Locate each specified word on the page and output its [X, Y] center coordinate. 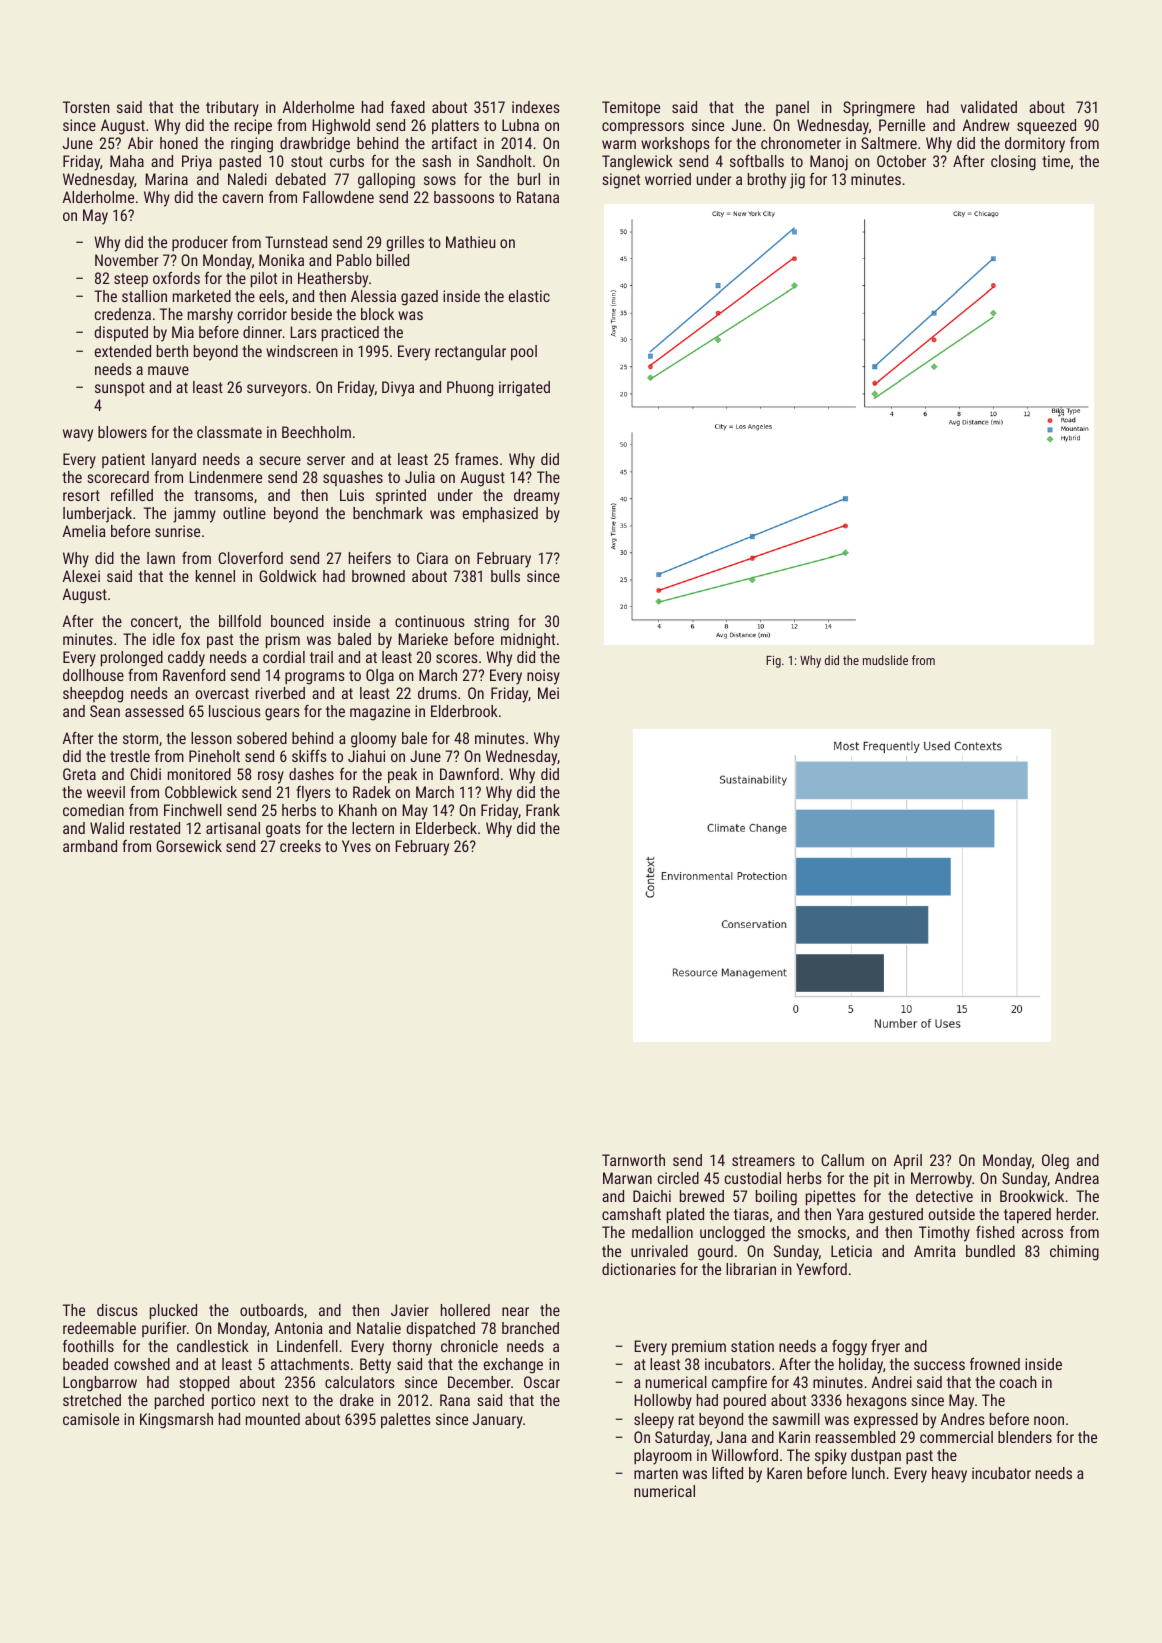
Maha [127, 161]
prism [283, 641]
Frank [543, 810]
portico [233, 1402]
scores [457, 658]
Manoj [829, 163]
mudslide [885, 660]
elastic [529, 296]
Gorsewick [189, 846]
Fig [773, 662]
